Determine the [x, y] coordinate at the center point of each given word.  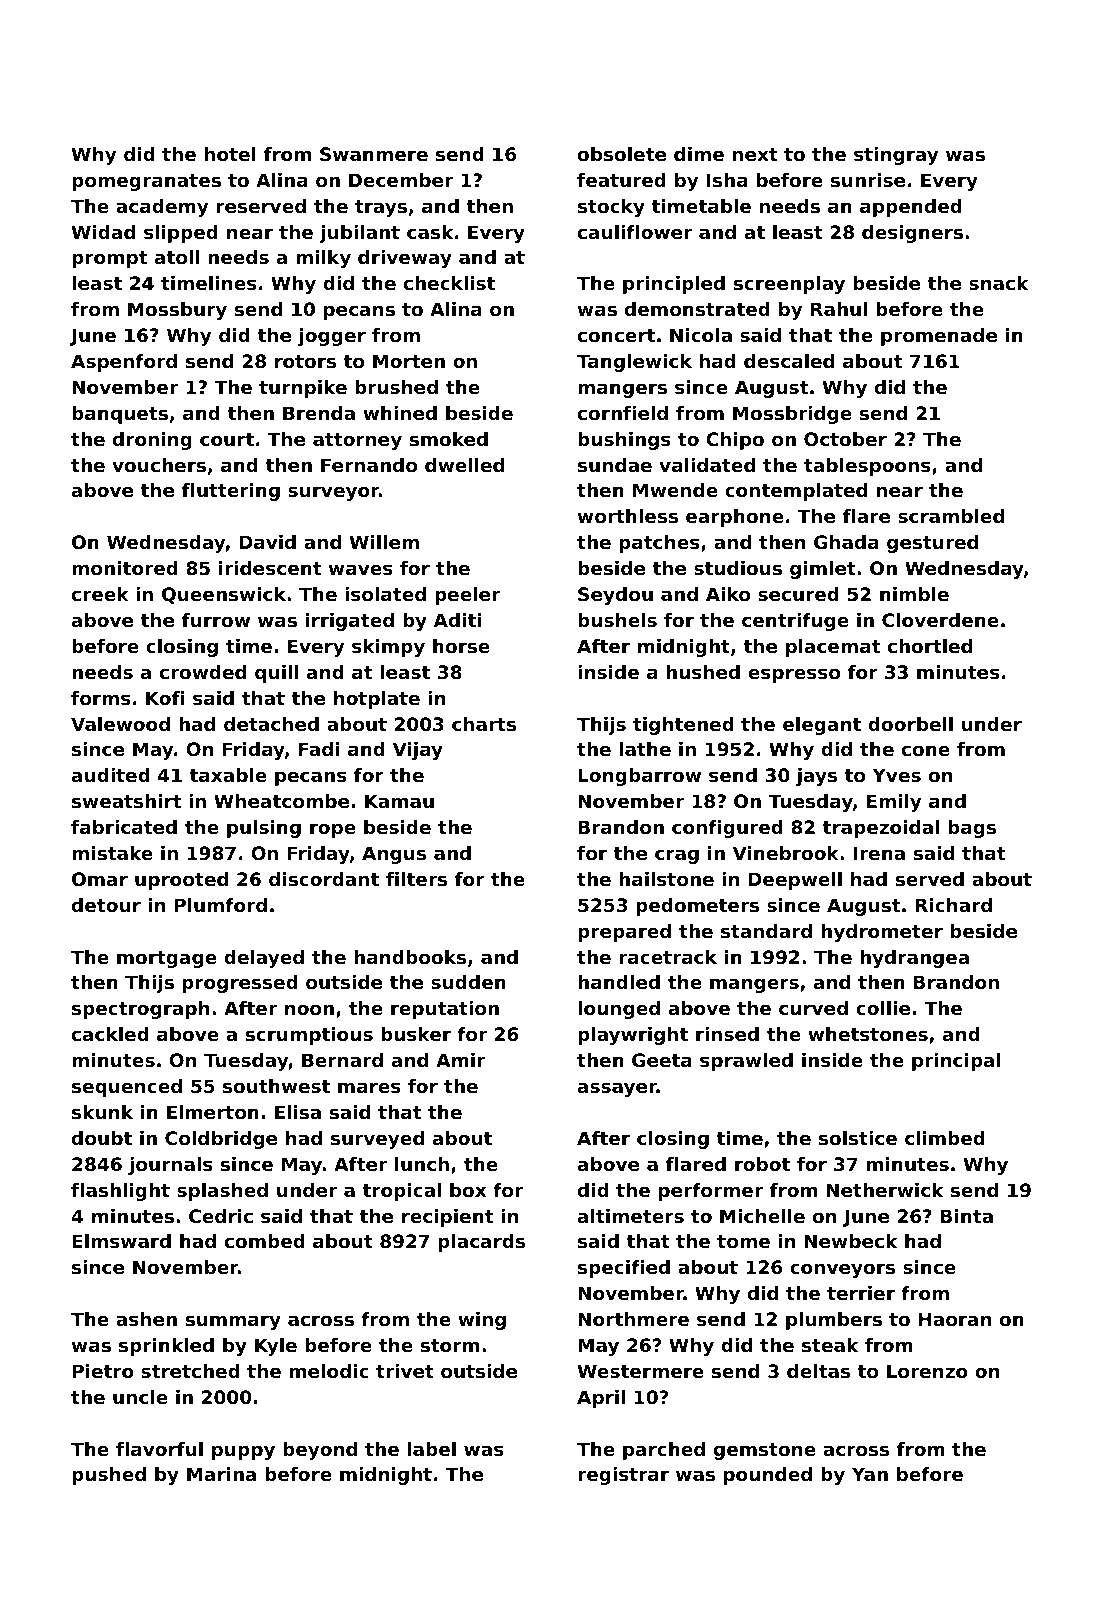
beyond [320, 1451]
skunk [102, 1112]
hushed [703, 672]
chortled [930, 646]
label [432, 1449]
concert [616, 335]
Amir [460, 1060]
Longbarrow [639, 777]
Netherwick [884, 1190]
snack [998, 283]
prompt [109, 259]
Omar [100, 879]
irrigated [350, 622]
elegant [822, 726]
